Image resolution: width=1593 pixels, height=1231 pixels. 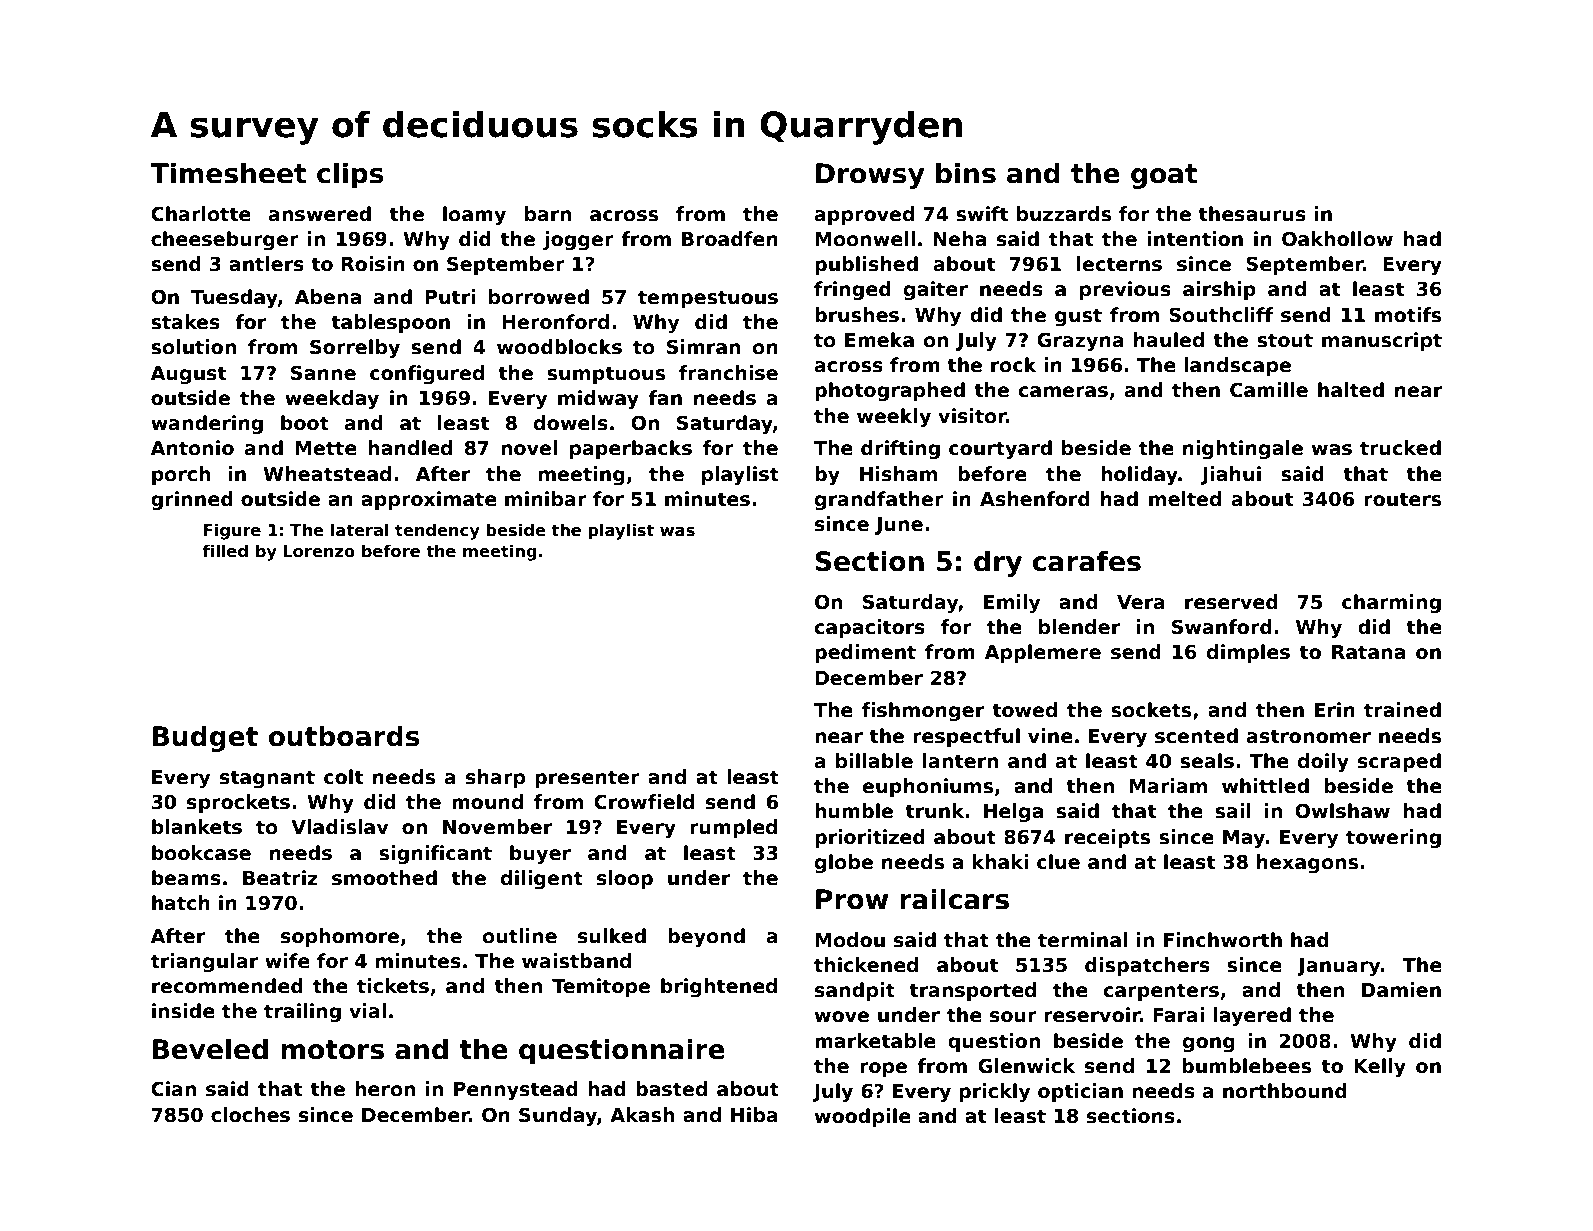 I want to click on airship, so click(x=1219, y=290).
